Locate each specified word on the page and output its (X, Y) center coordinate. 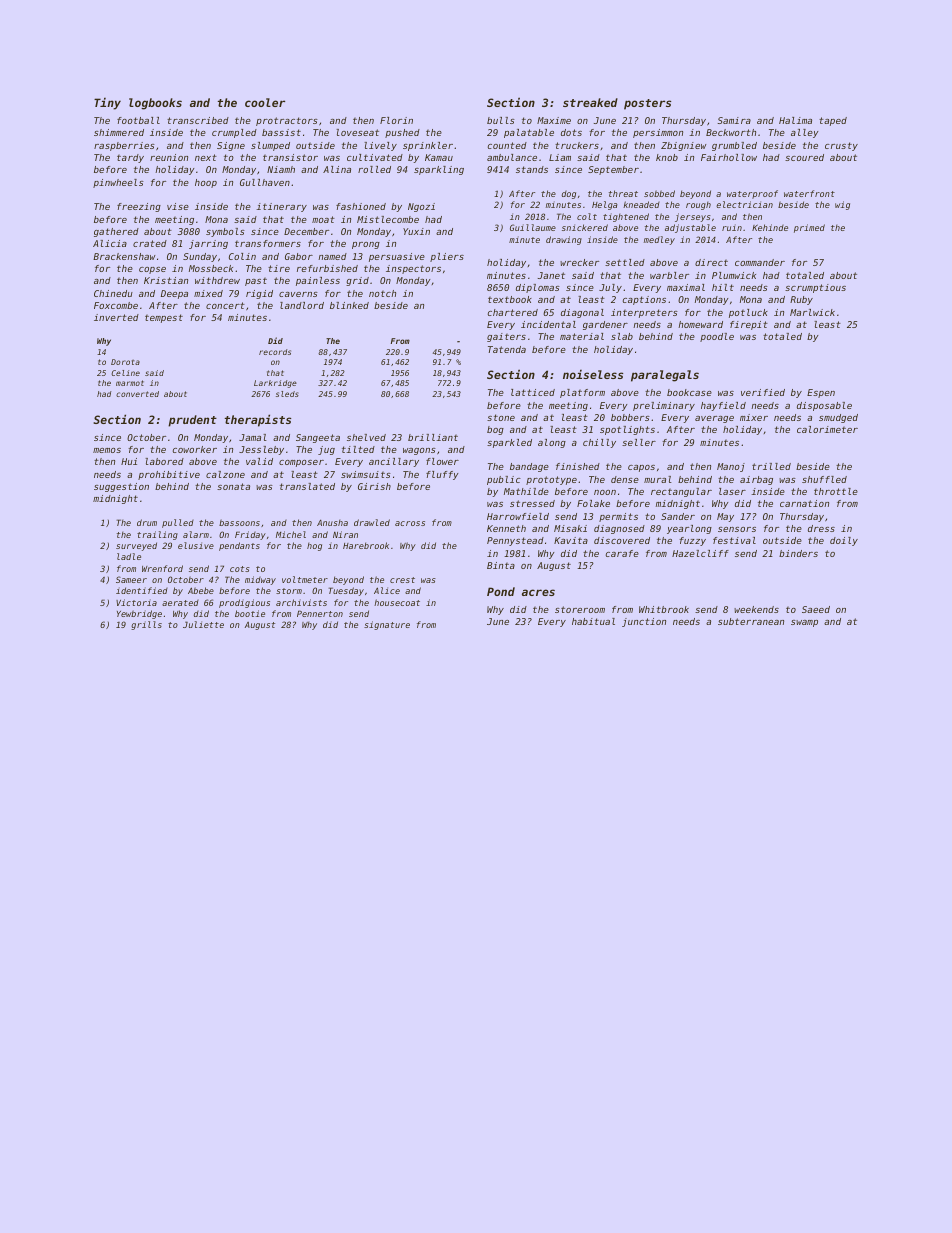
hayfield (723, 406)
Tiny (107, 104)
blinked (349, 305)
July (610, 288)
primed (809, 228)
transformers (268, 243)
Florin (396, 120)
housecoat (397, 602)
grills (146, 625)
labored (164, 461)
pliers (447, 257)
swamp (804, 623)
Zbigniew (683, 146)
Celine (126, 373)
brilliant (433, 437)
